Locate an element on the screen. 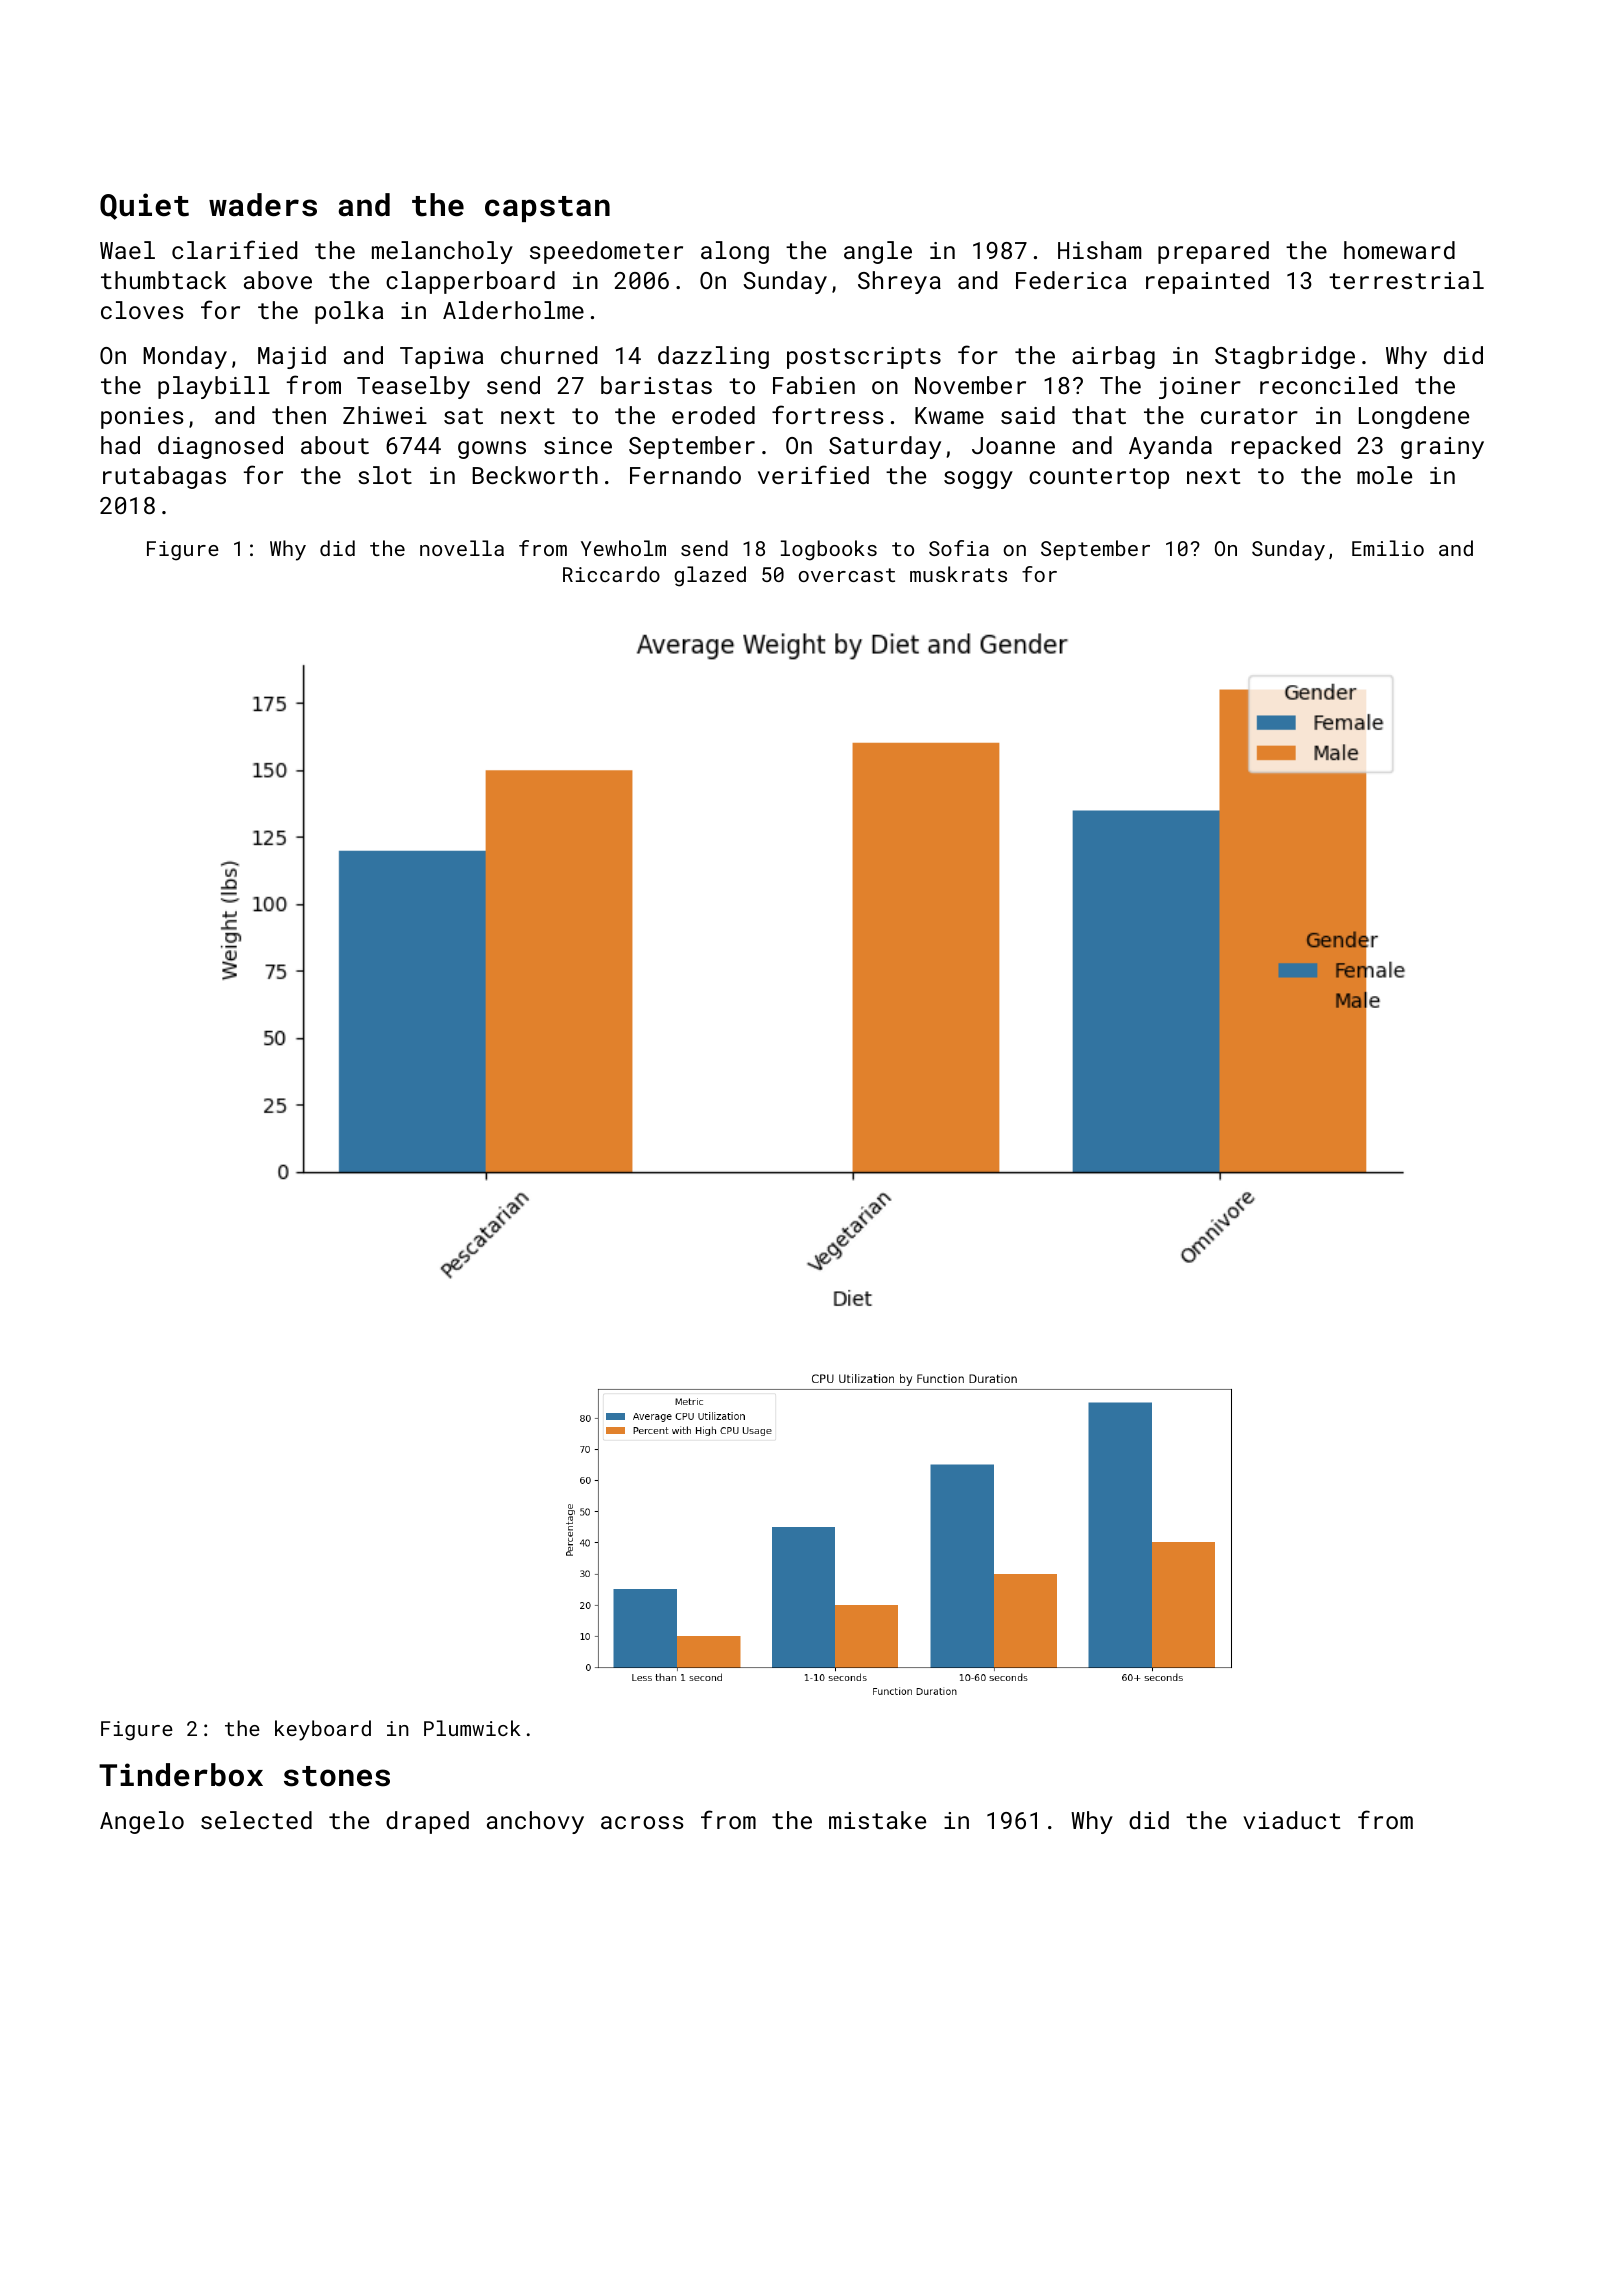 This screenshot has width=1620, height=2292. Plumwick is located at coordinates (472, 1728).
